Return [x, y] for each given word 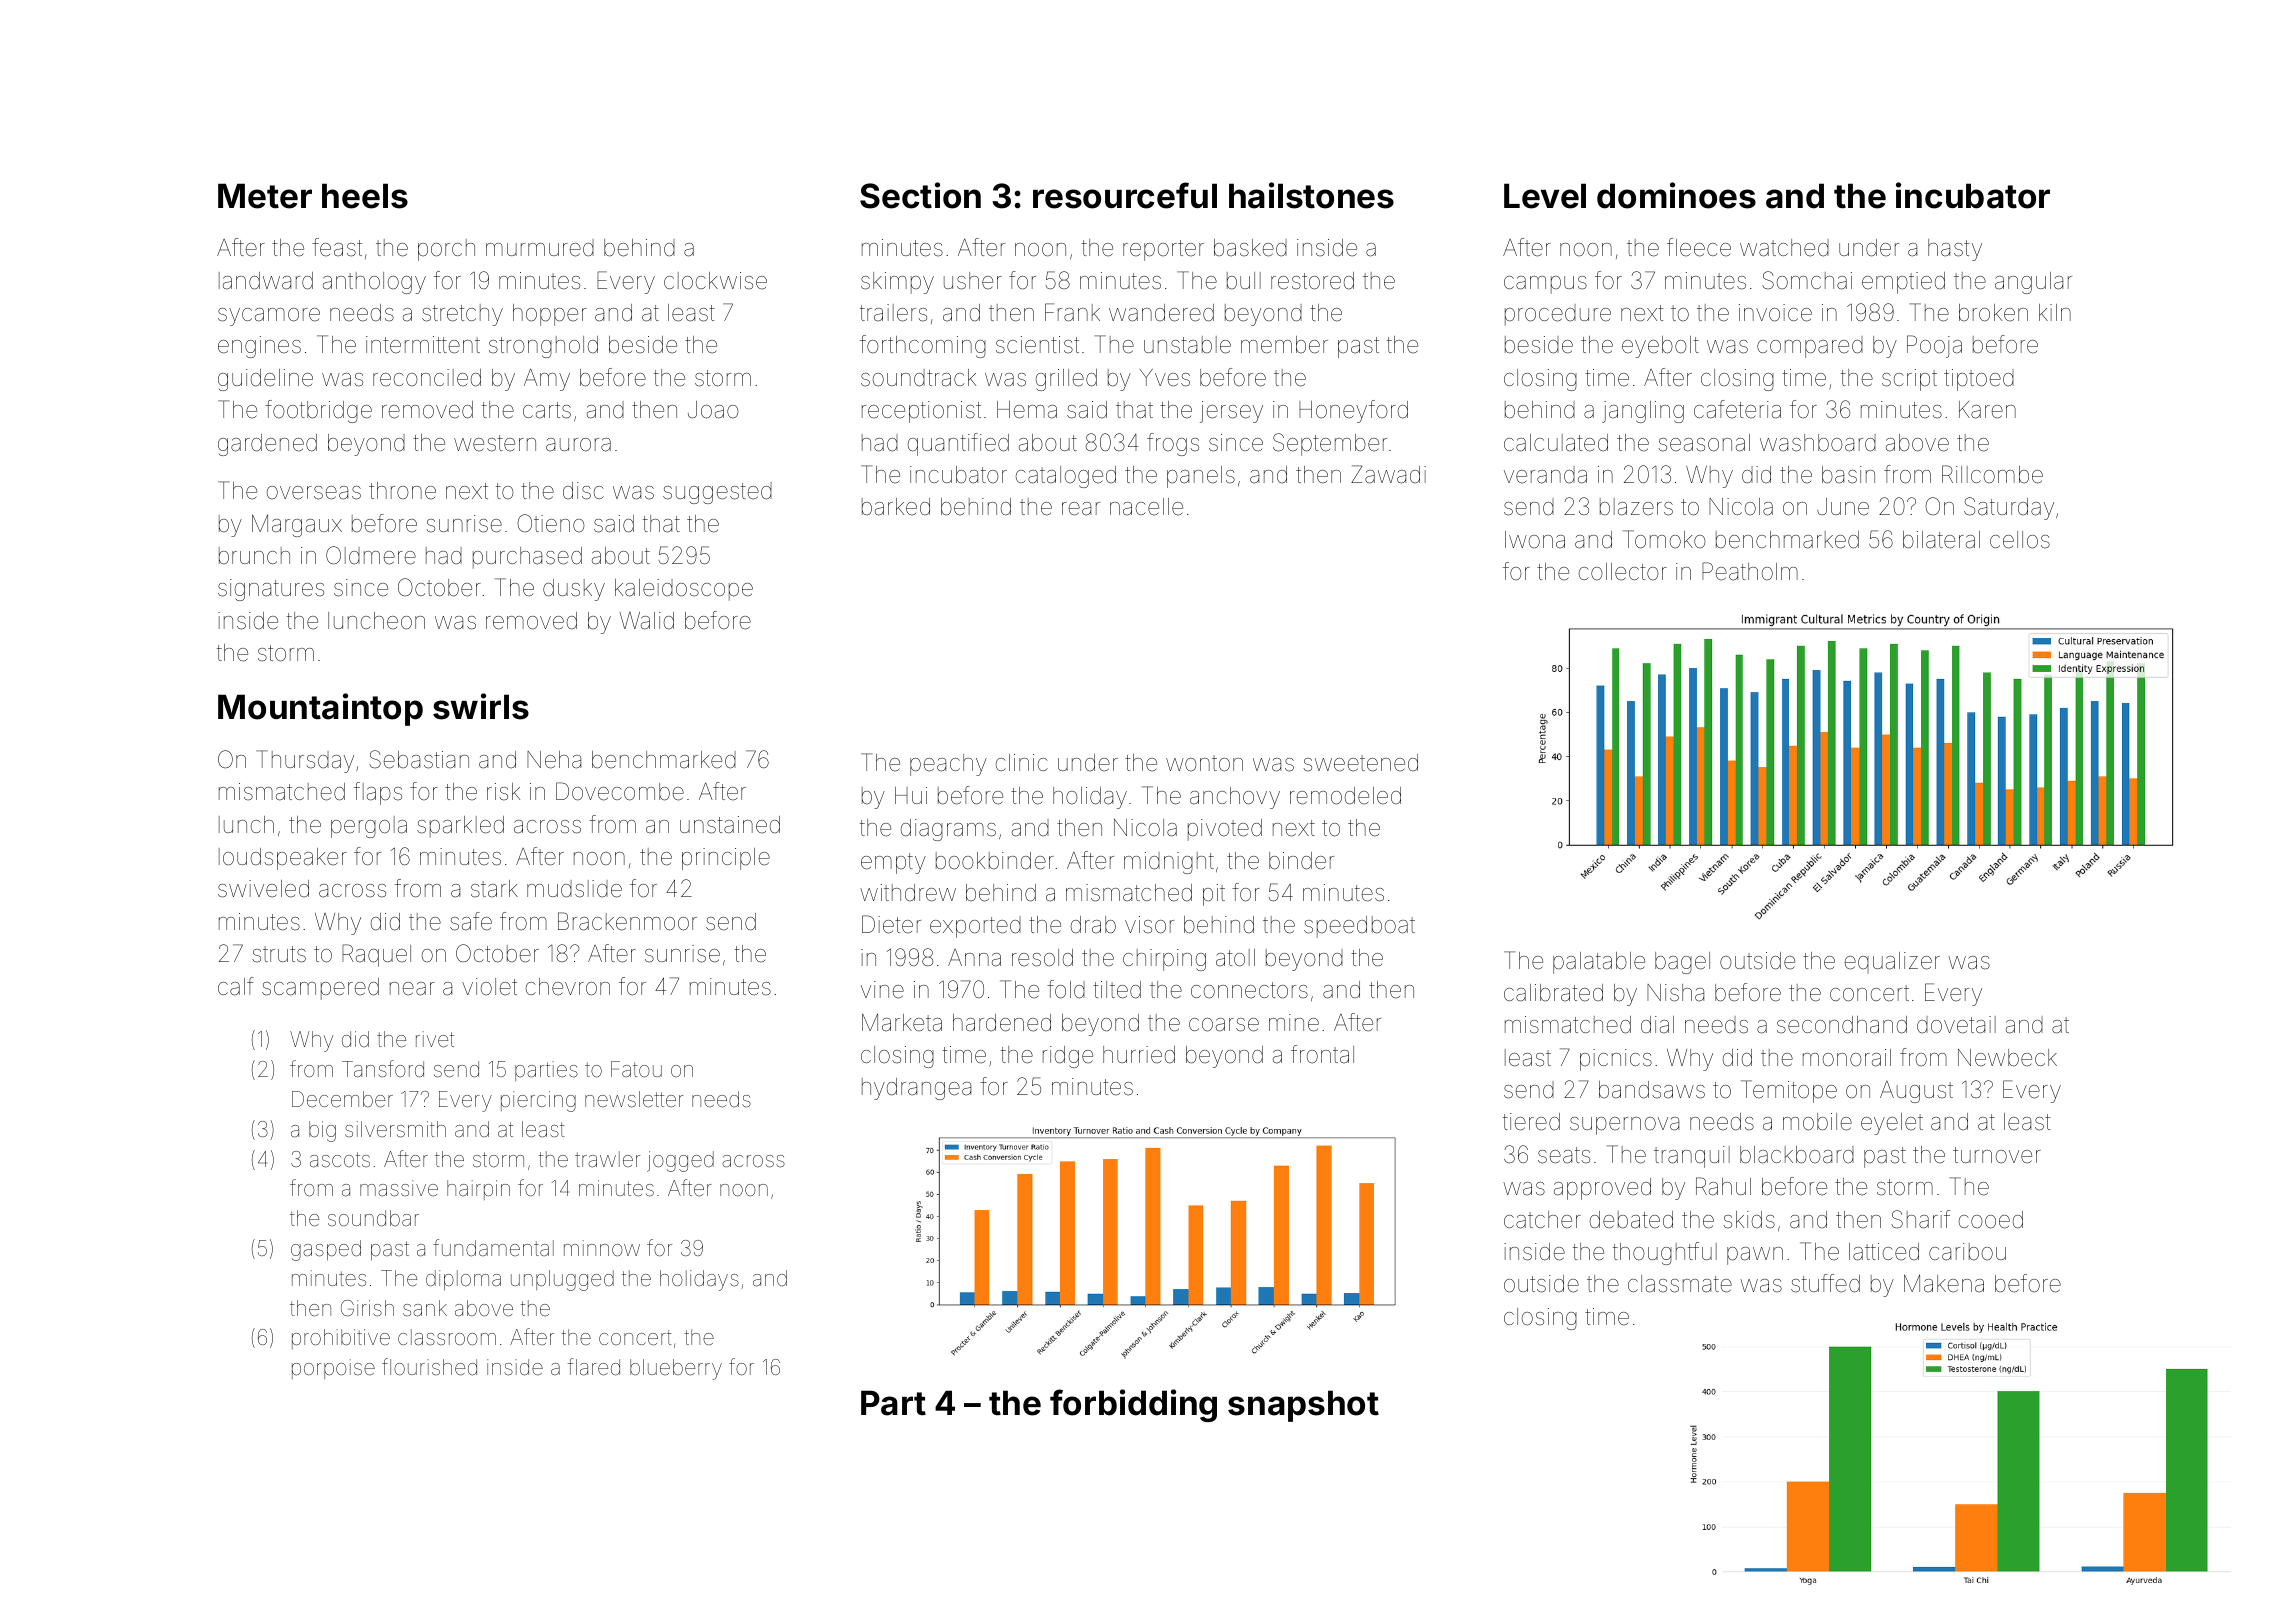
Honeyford [1353, 411]
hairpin [478, 1190]
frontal [1322, 1054]
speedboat [1359, 927]
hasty [1955, 250]
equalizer [1892, 962]
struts [279, 954]
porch [446, 250]
